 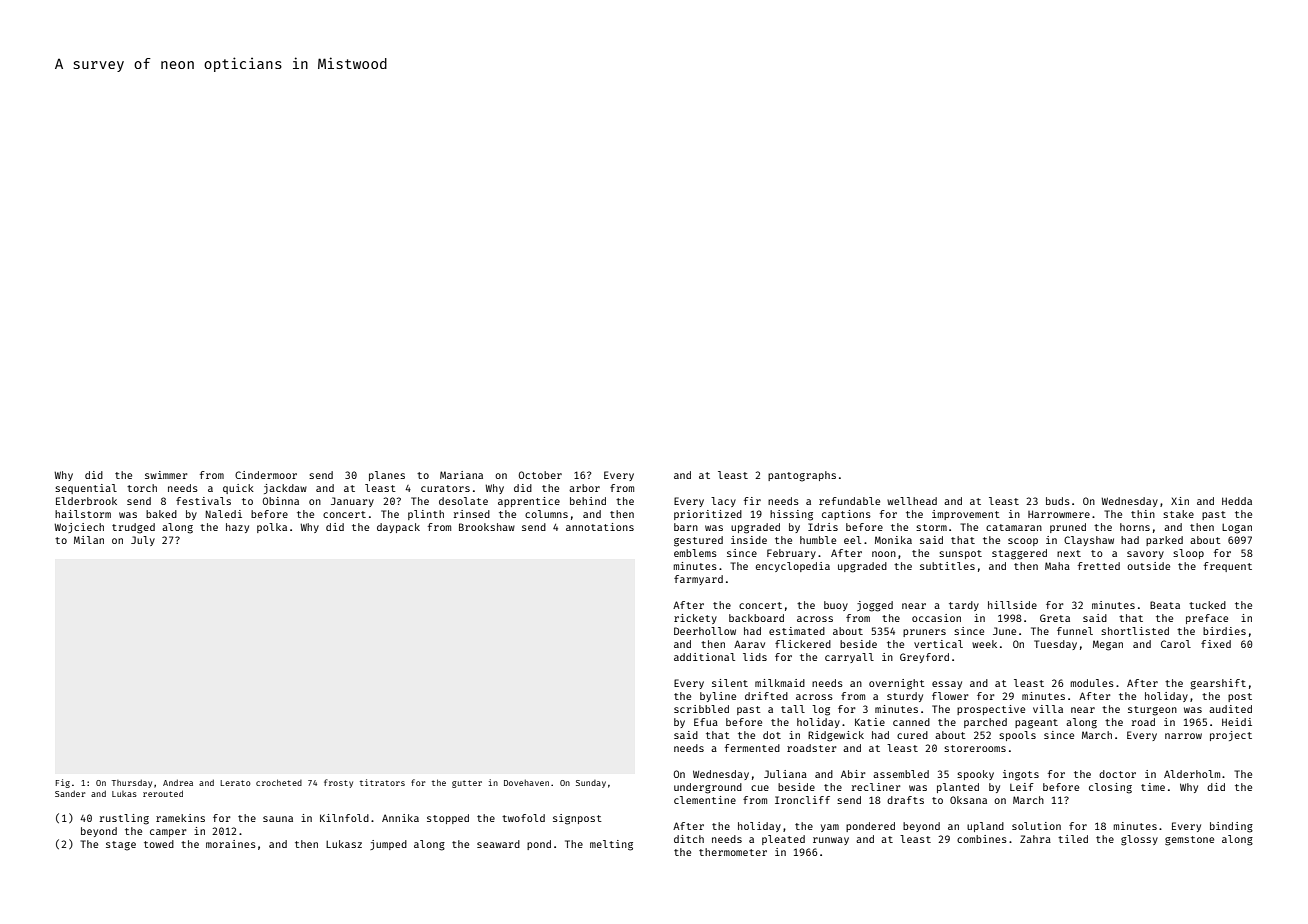 I want to click on thermometer, so click(x=733, y=852).
